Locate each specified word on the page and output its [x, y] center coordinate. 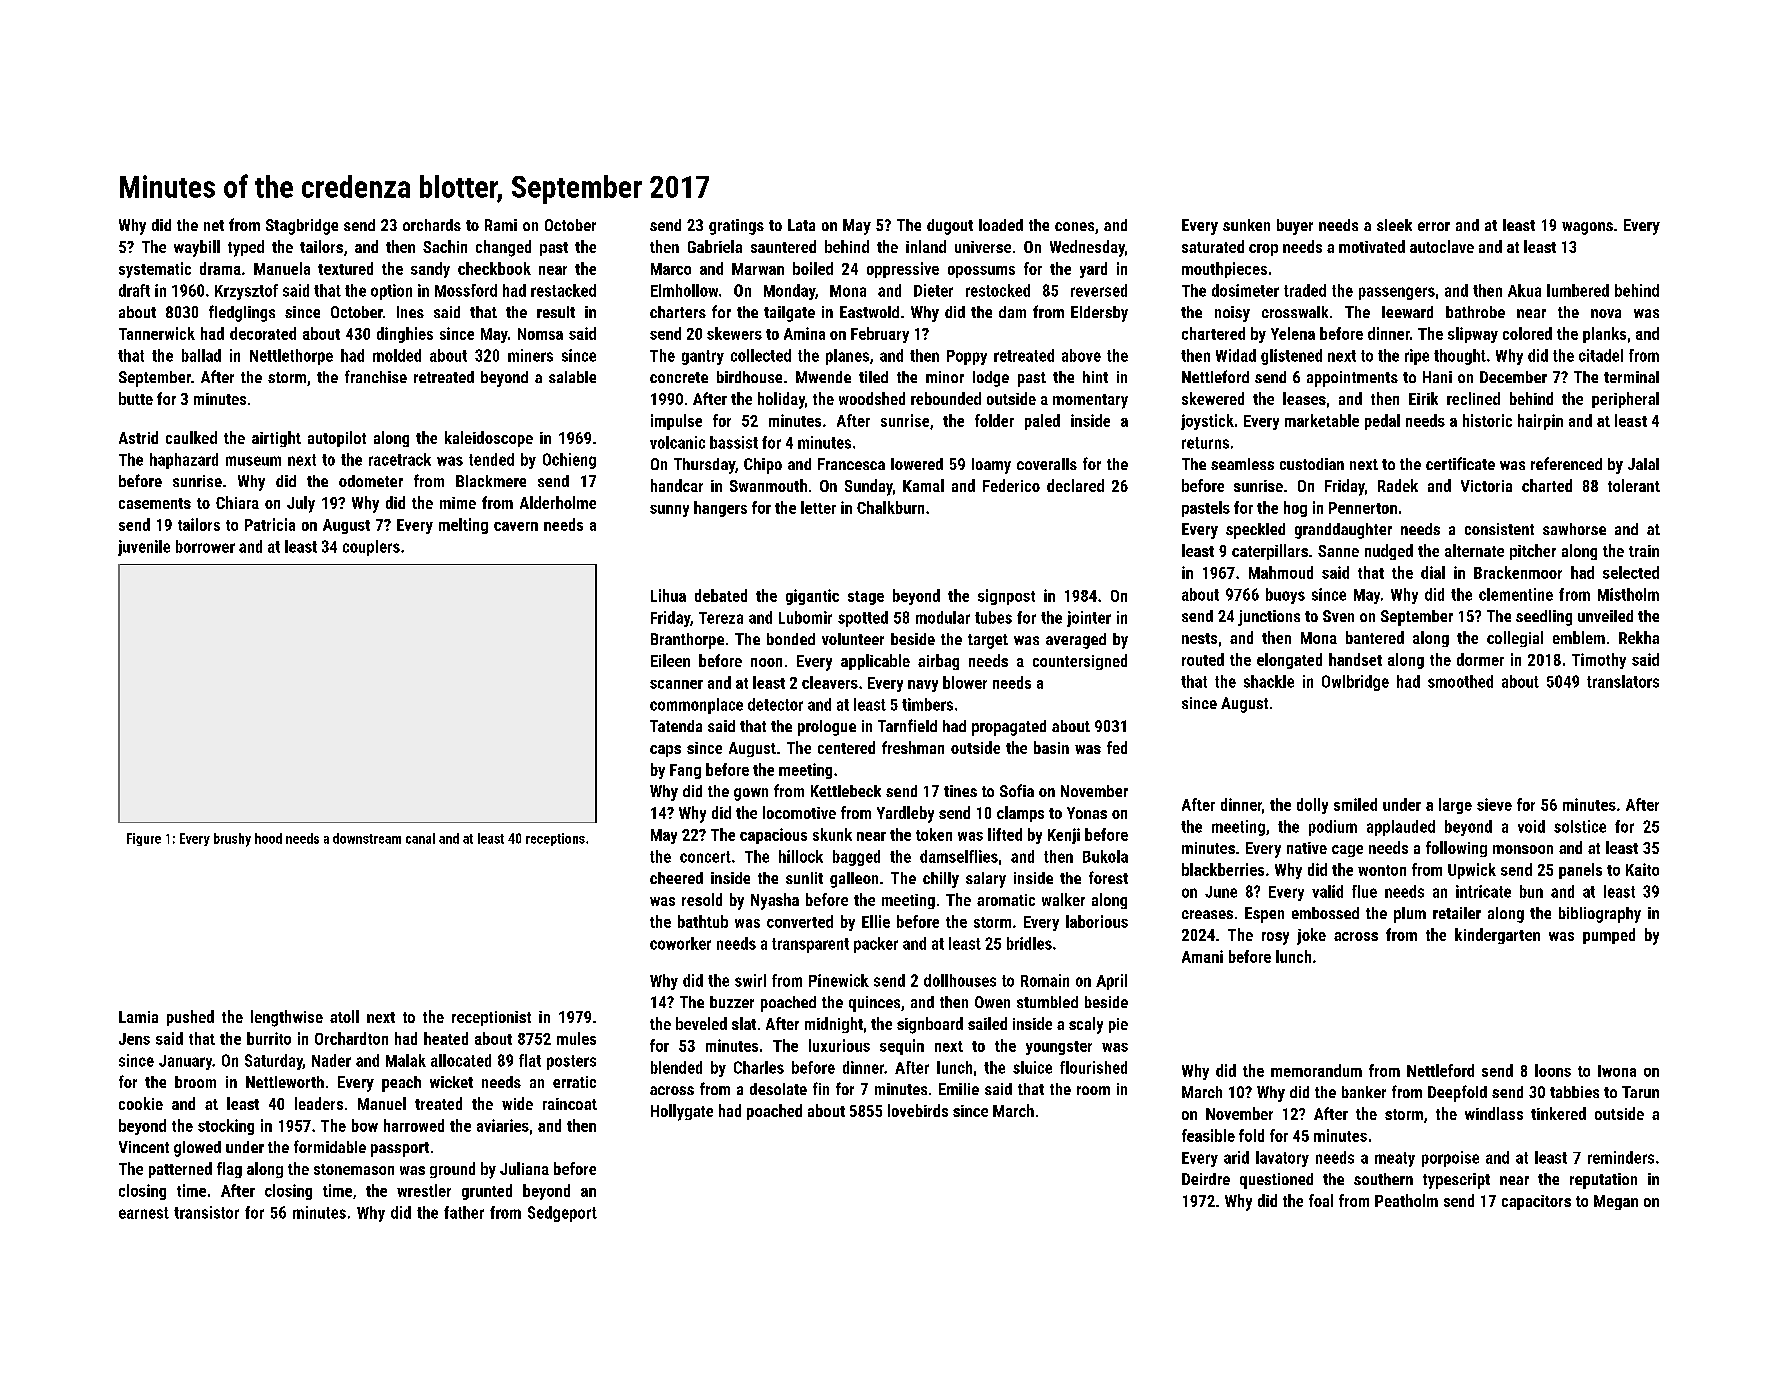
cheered [676, 878]
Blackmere [491, 481]
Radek [1398, 485]
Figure [144, 839]
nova [1606, 313]
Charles [759, 1067]
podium [1333, 828]
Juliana [524, 1168]
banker [1364, 1092]
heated [446, 1038]
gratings [736, 227]
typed [246, 248]
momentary [1090, 401]
